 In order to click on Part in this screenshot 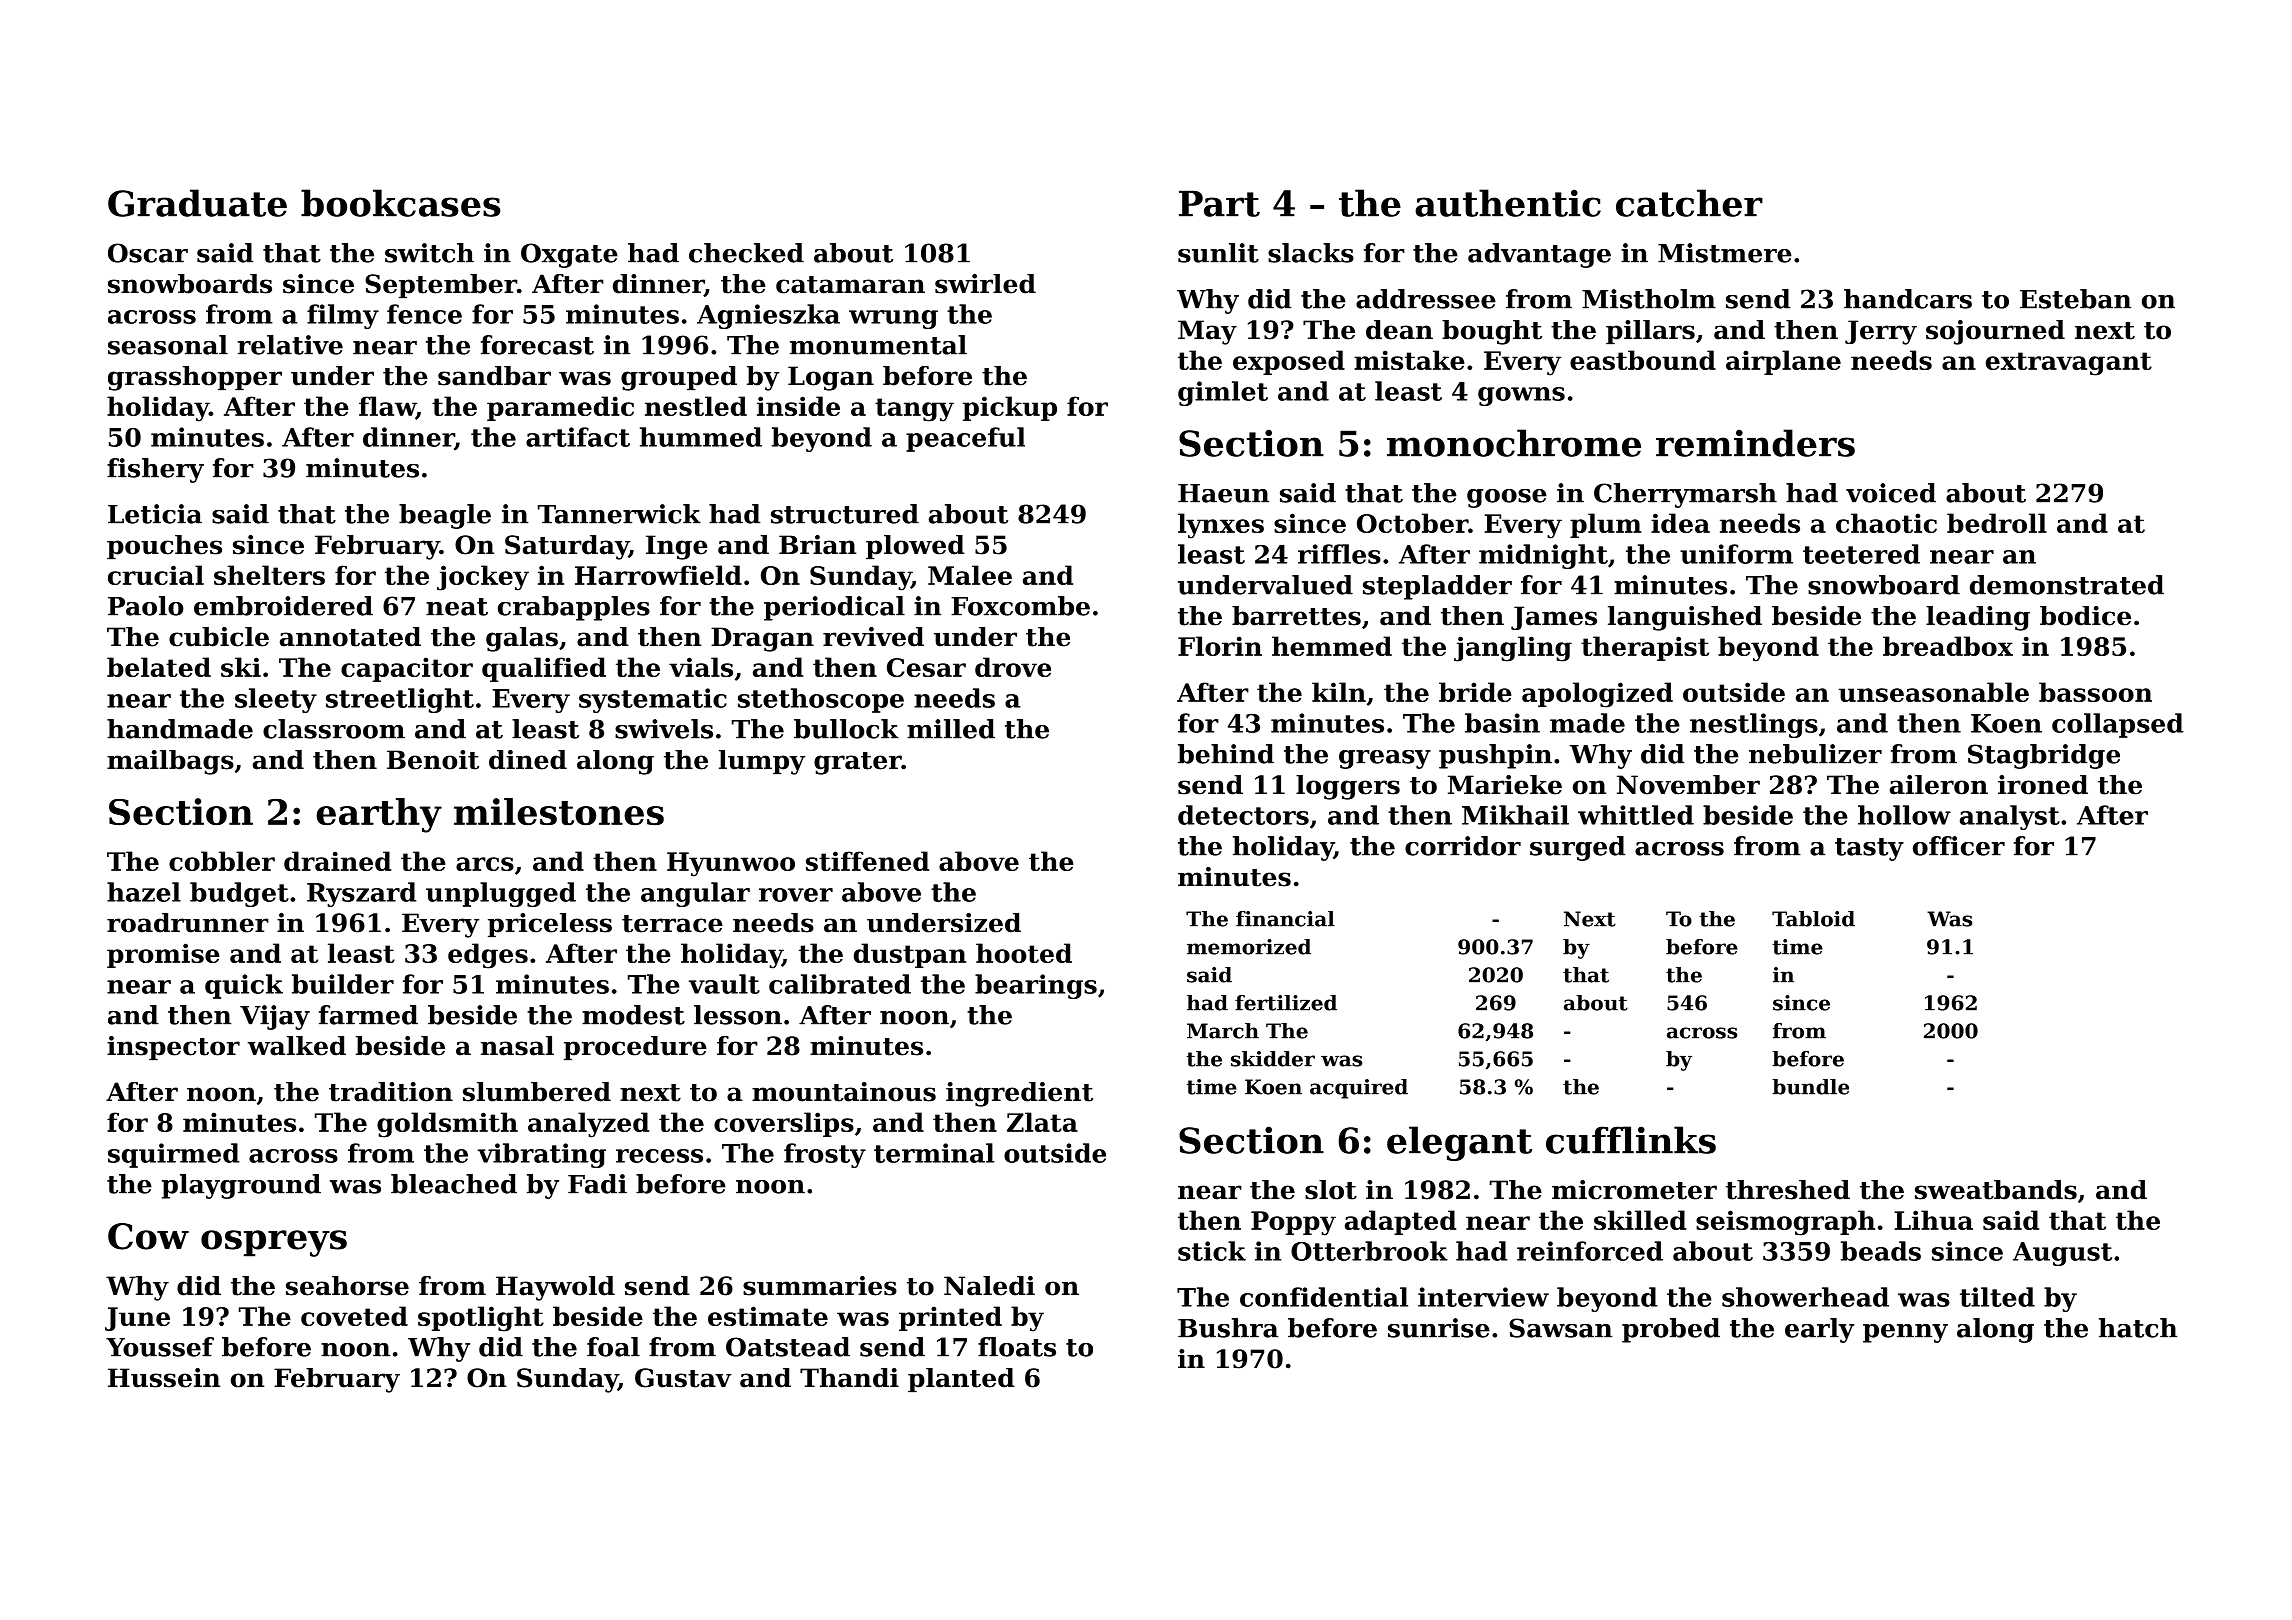, I will do `click(1219, 203)`.
